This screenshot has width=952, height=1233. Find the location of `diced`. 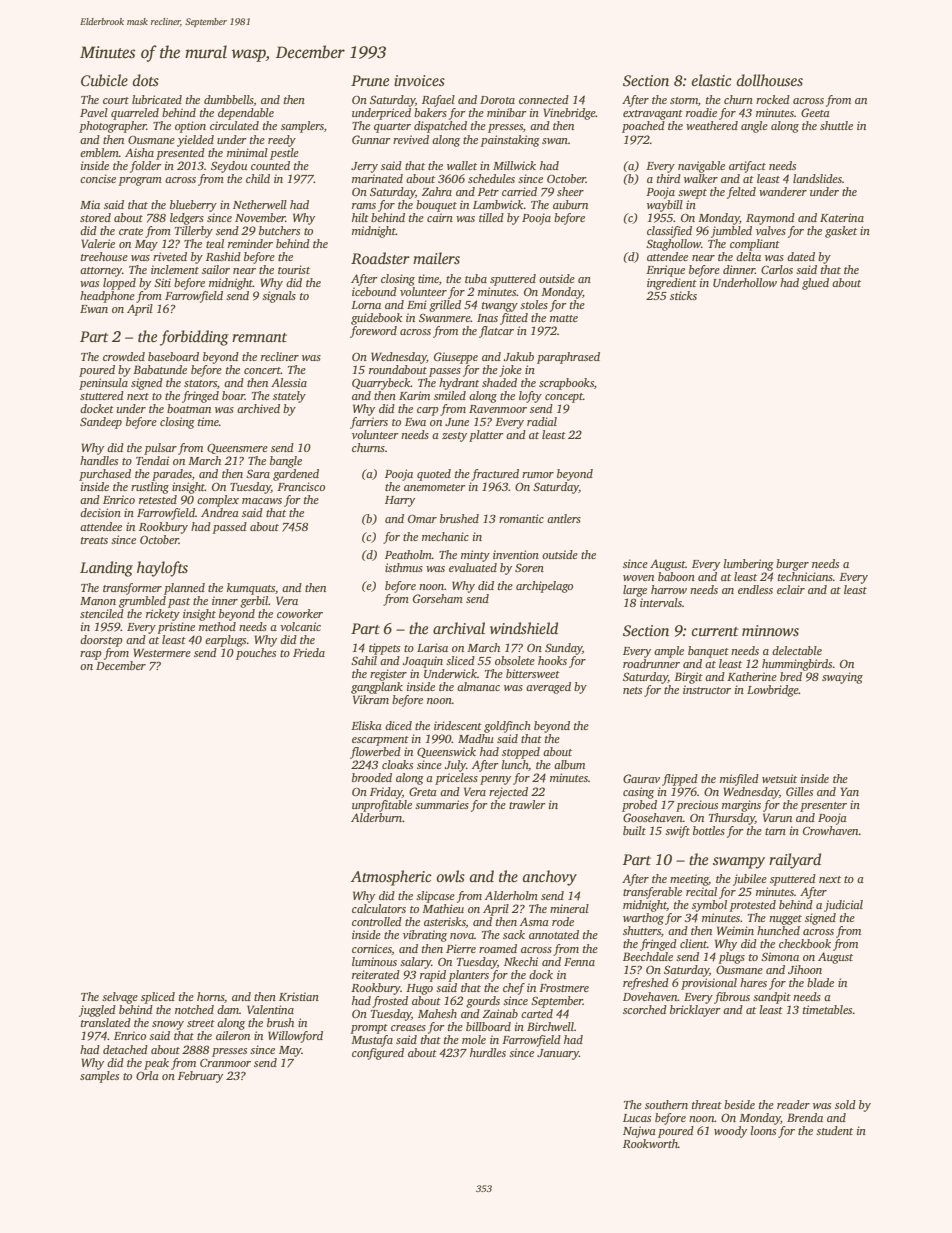

diced is located at coordinates (398, 725).
